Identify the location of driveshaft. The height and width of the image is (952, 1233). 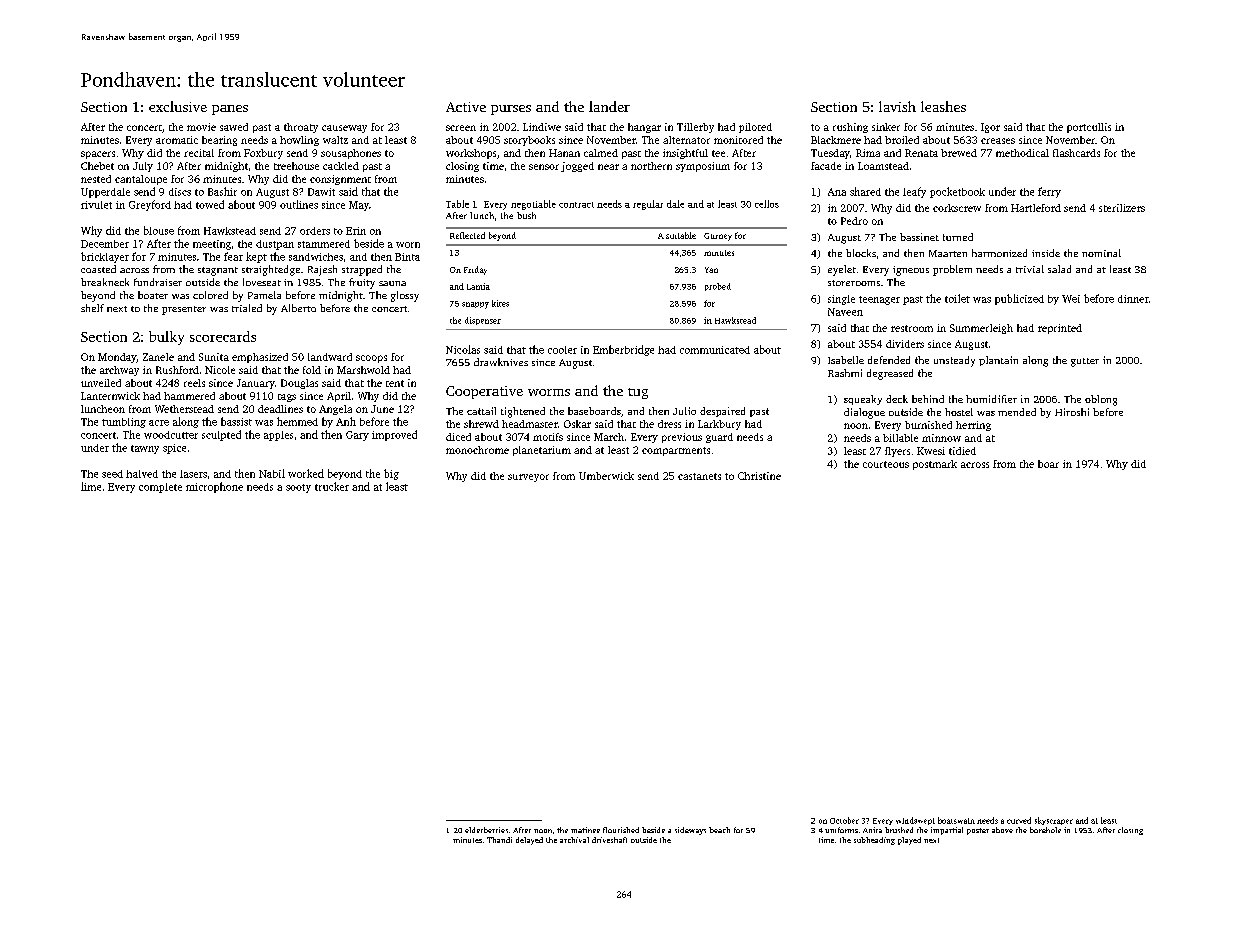
(609, 840).
